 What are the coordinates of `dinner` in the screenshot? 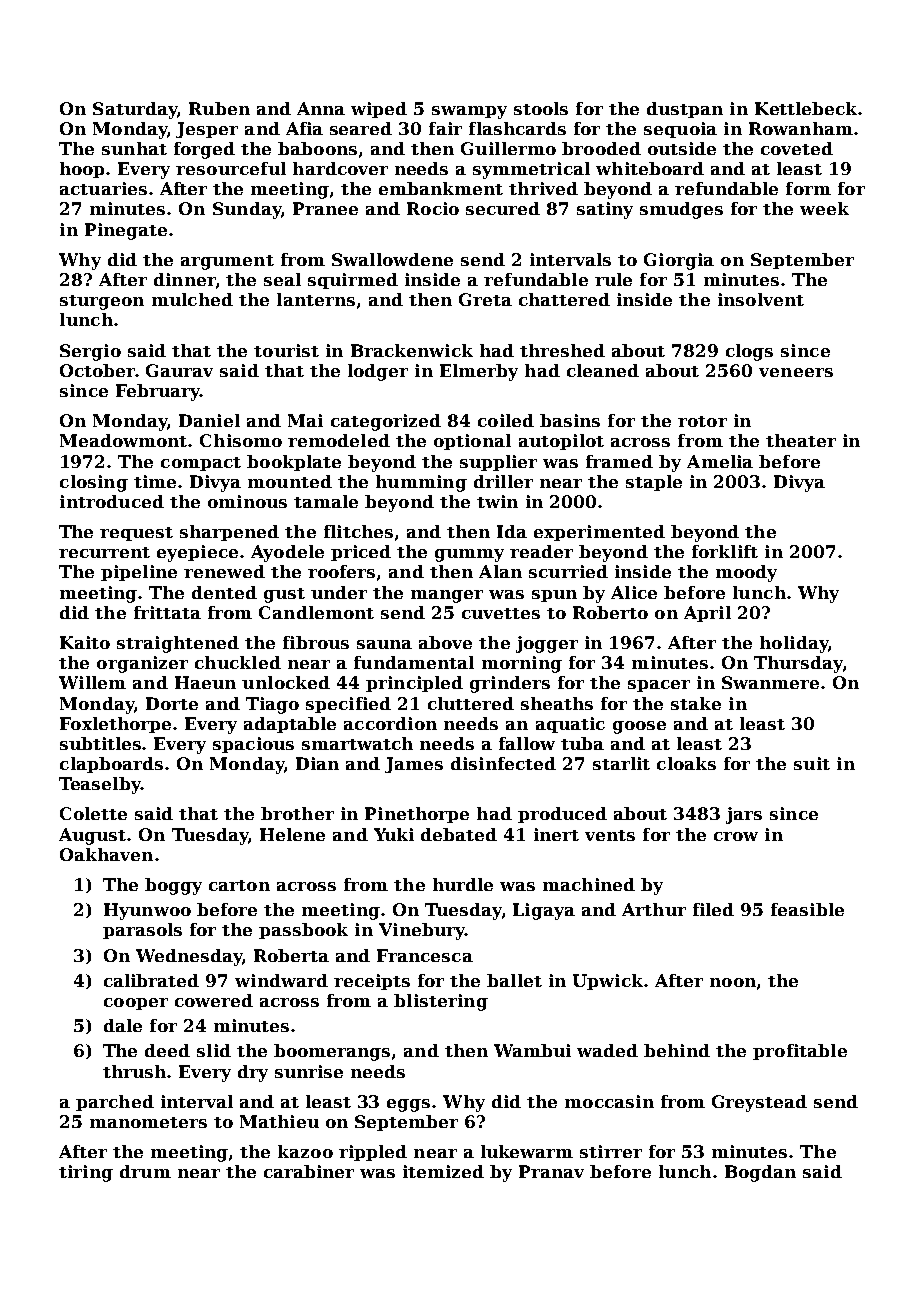 It's located at (184, 279).
